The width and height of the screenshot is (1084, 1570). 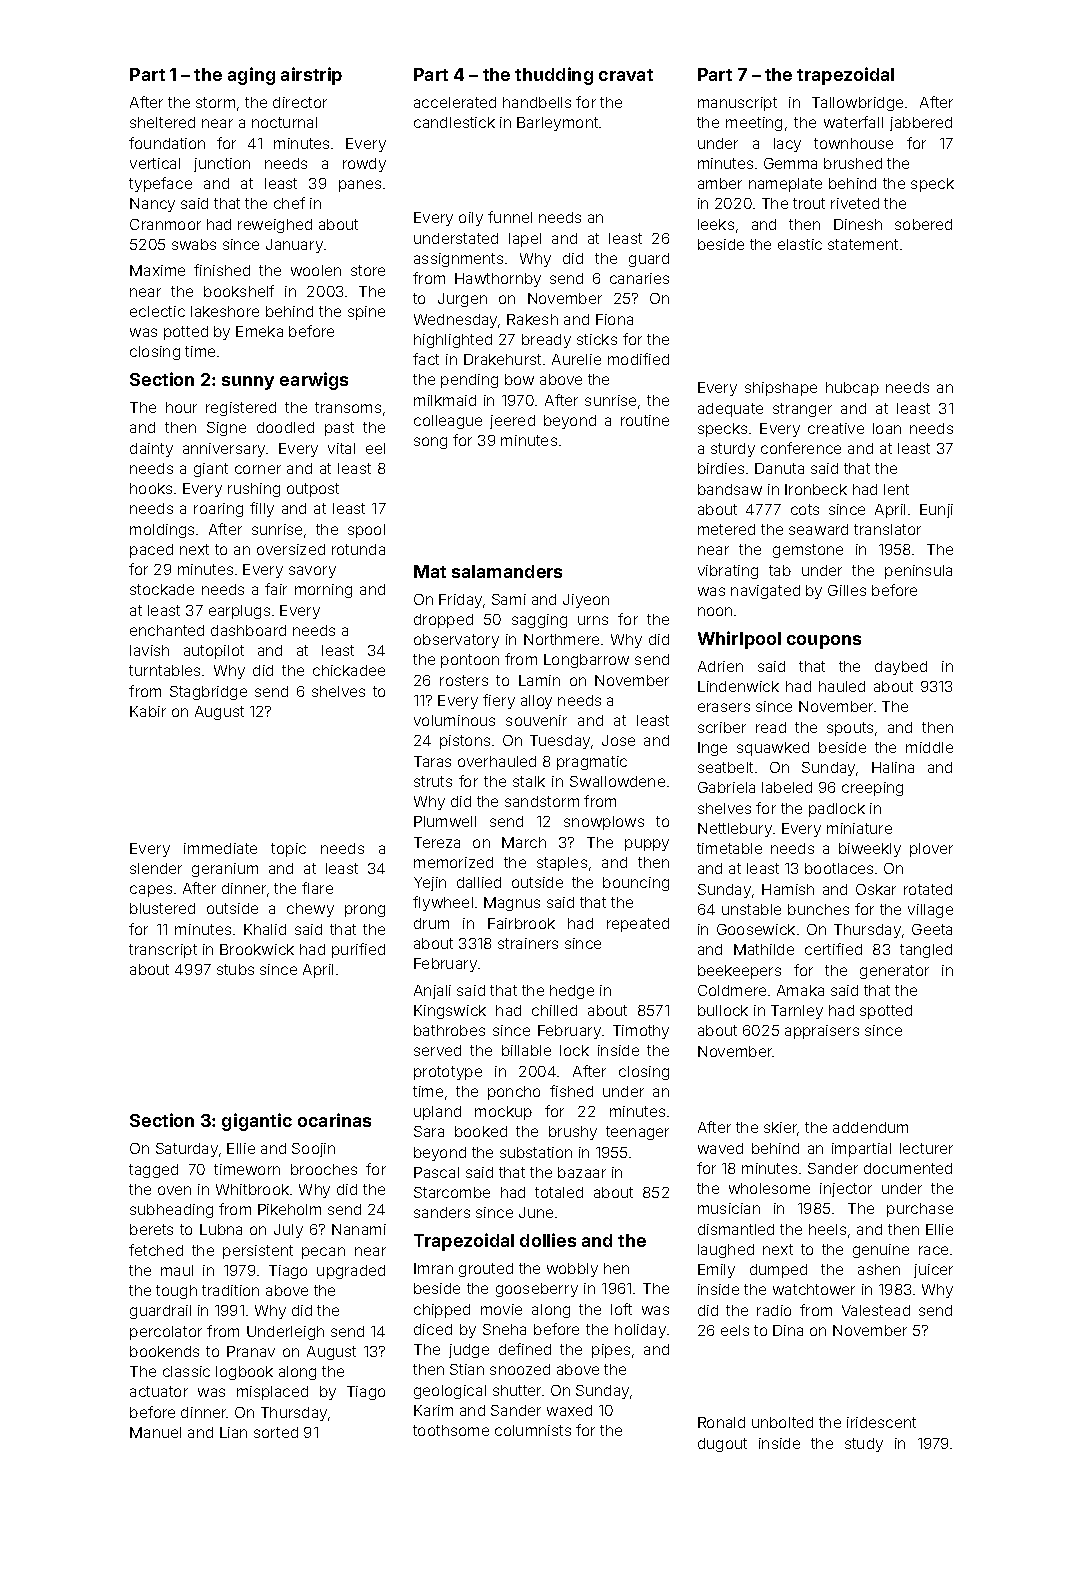 What do you see at coordinates (310, 910) in the screenshot?
I see `chewy` at bounding box center [310, 910].
